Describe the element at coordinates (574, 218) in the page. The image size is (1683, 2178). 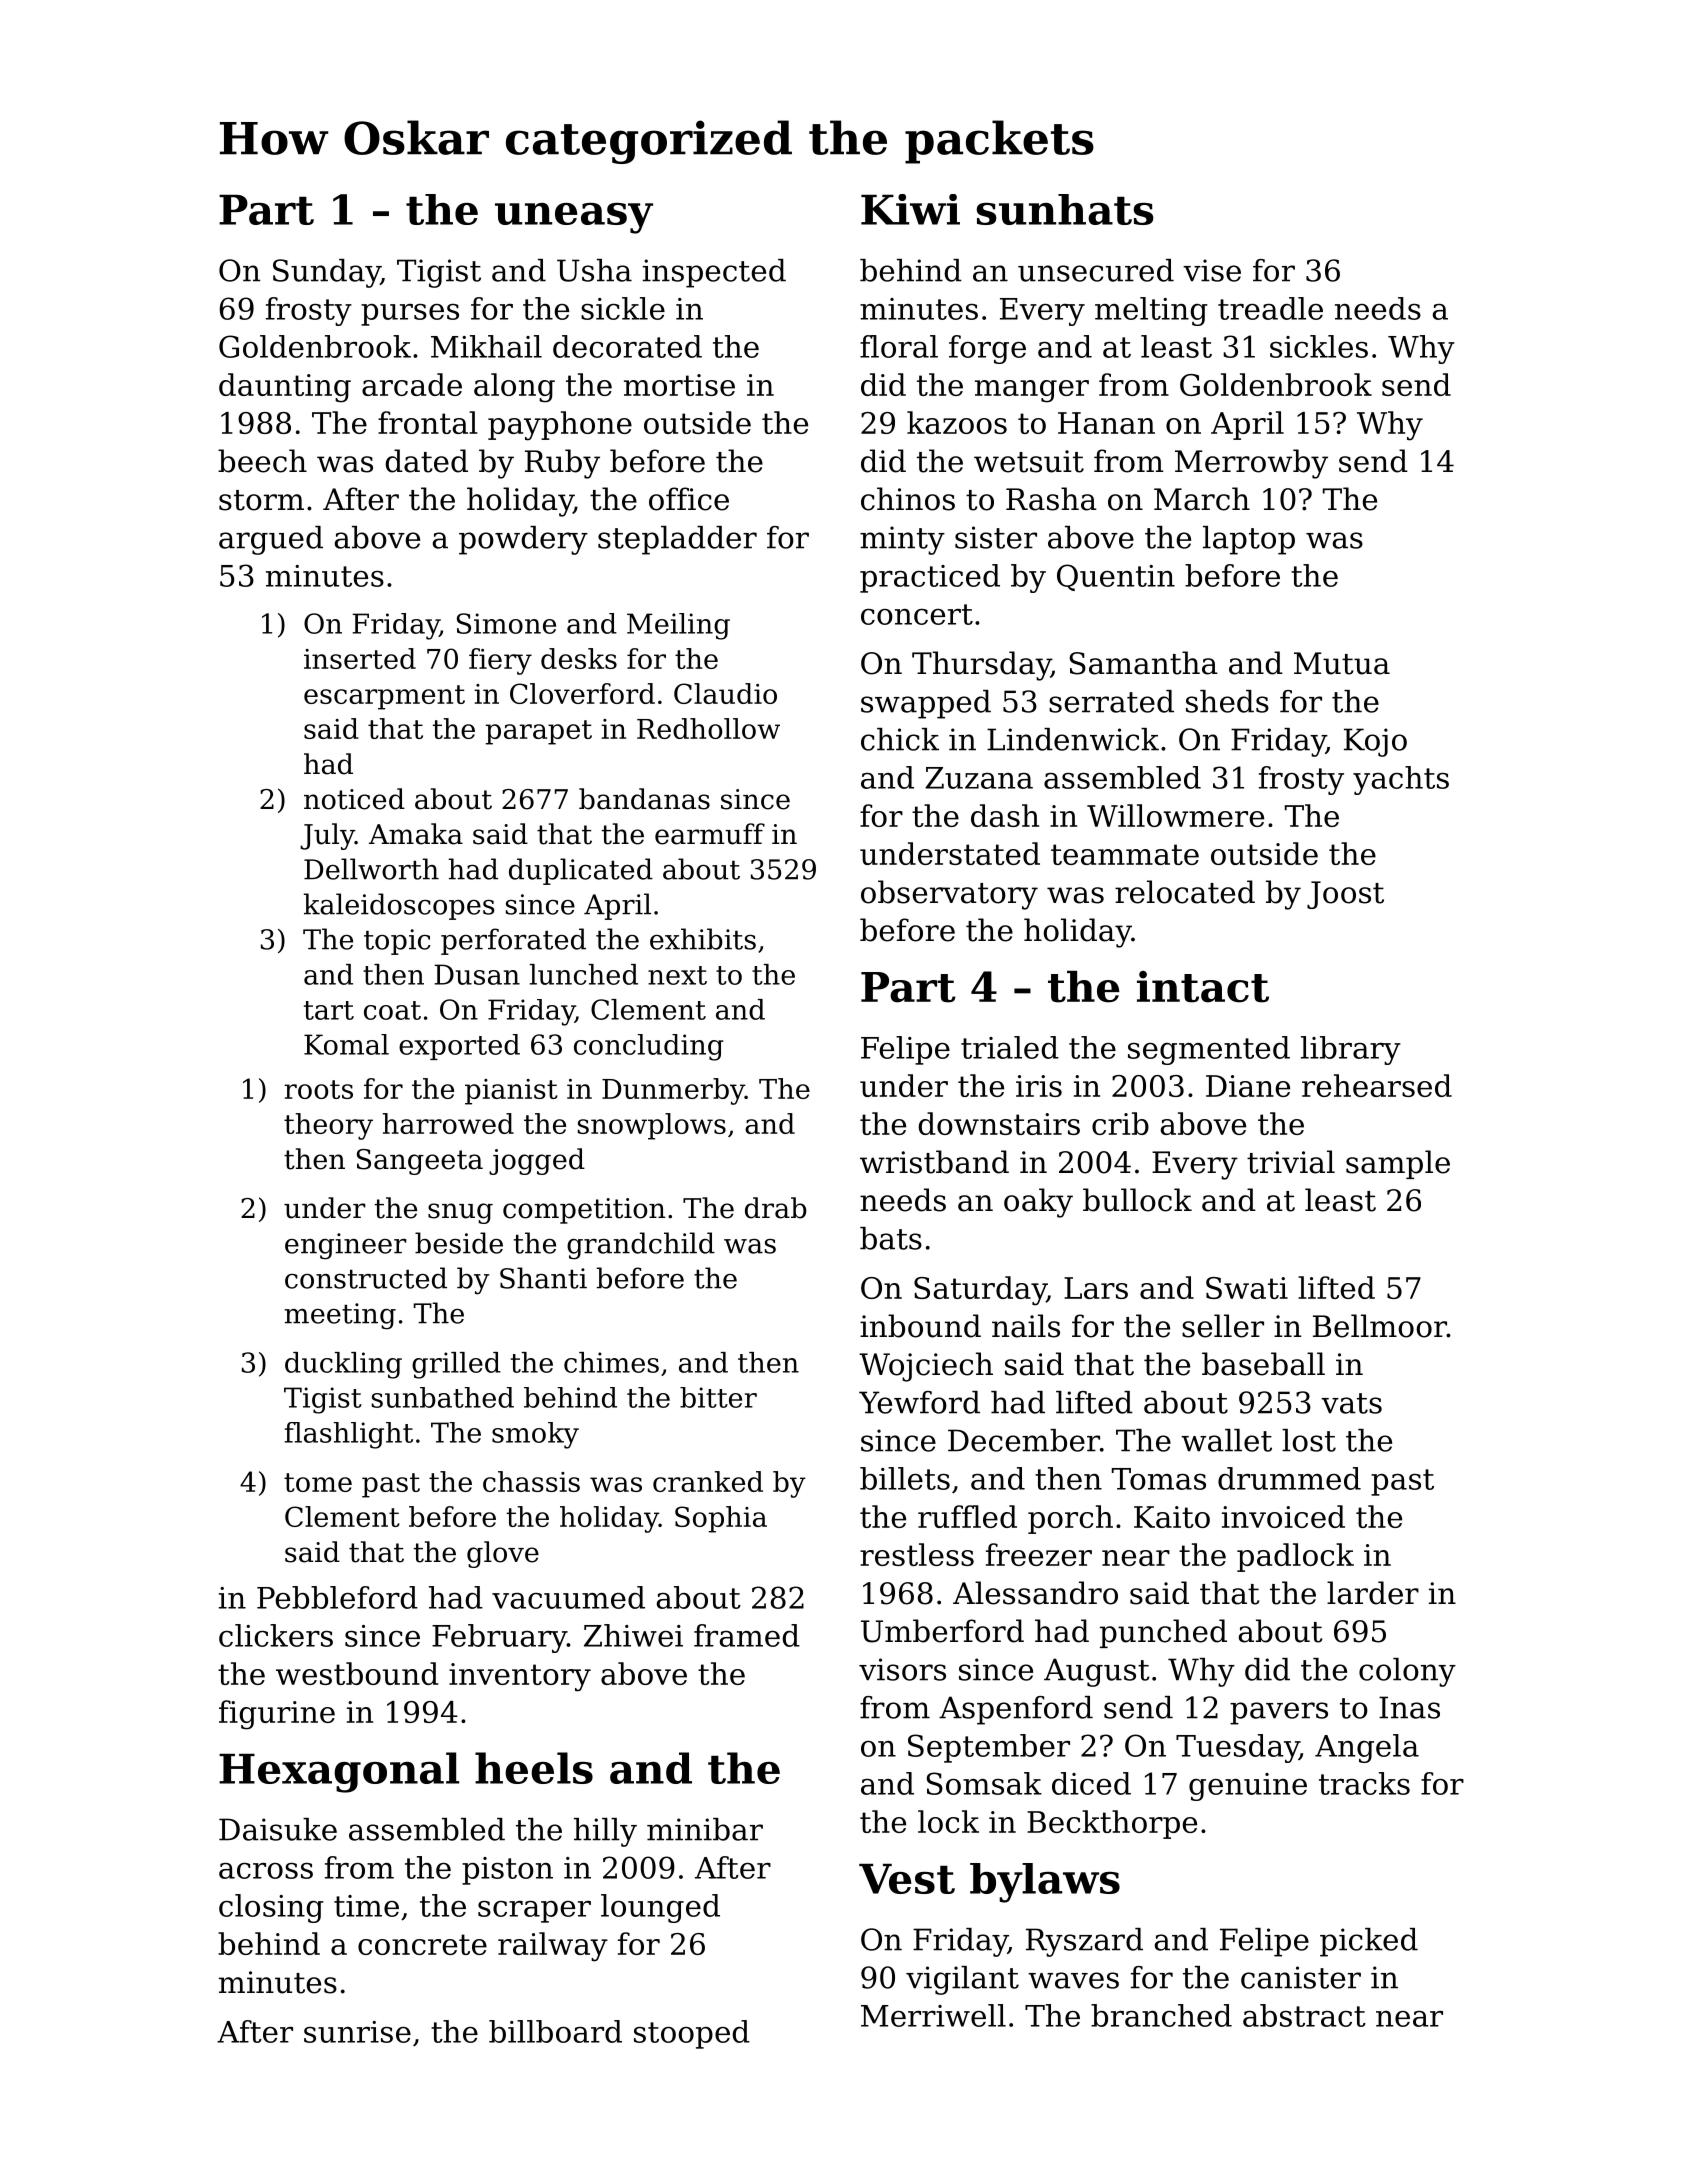
I see `uneasy` at that location.
